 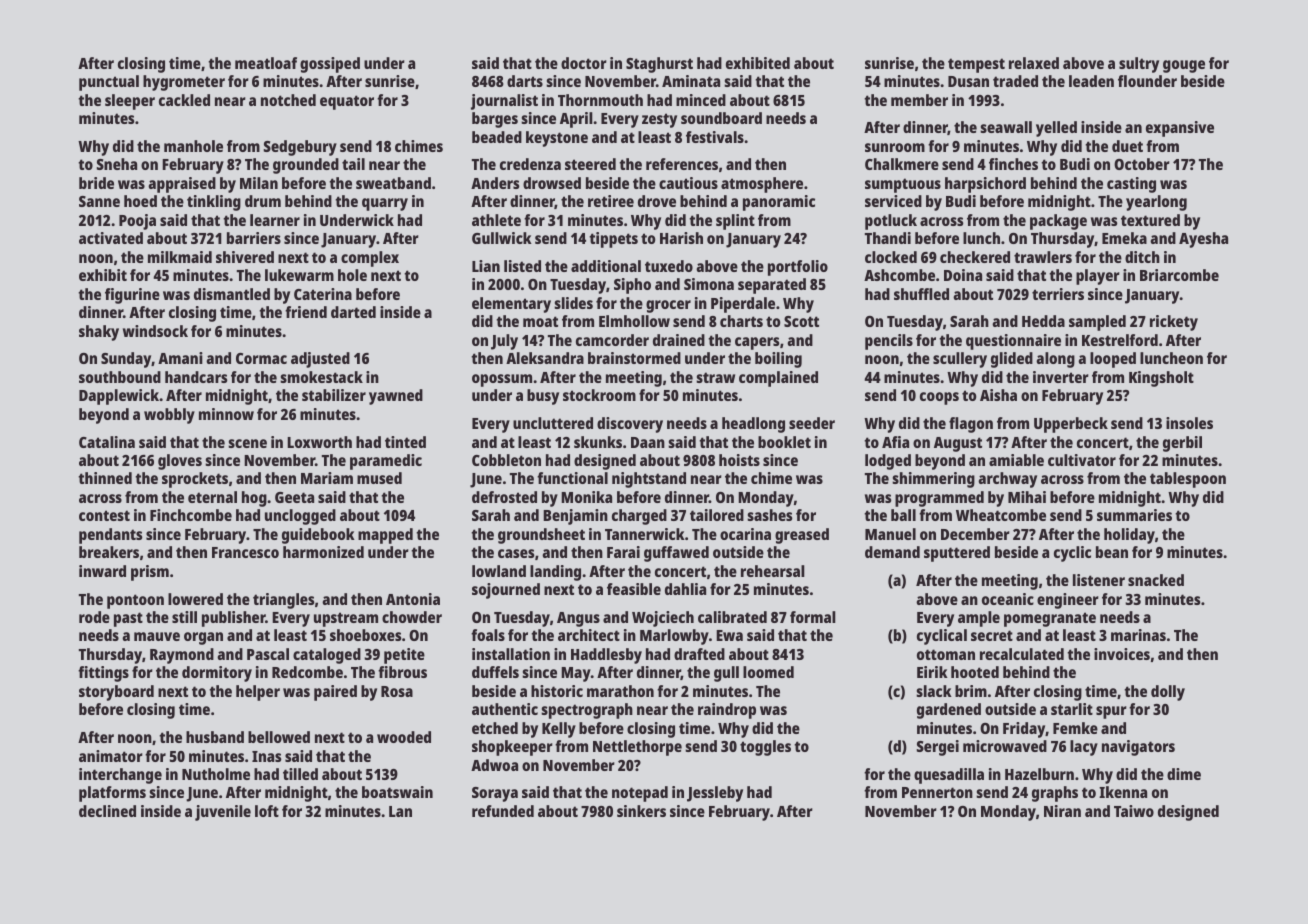 What do you see at coordinates (319, 442) in the screenshot?
I see `Loxworth` at bounding box center [319, 442].
